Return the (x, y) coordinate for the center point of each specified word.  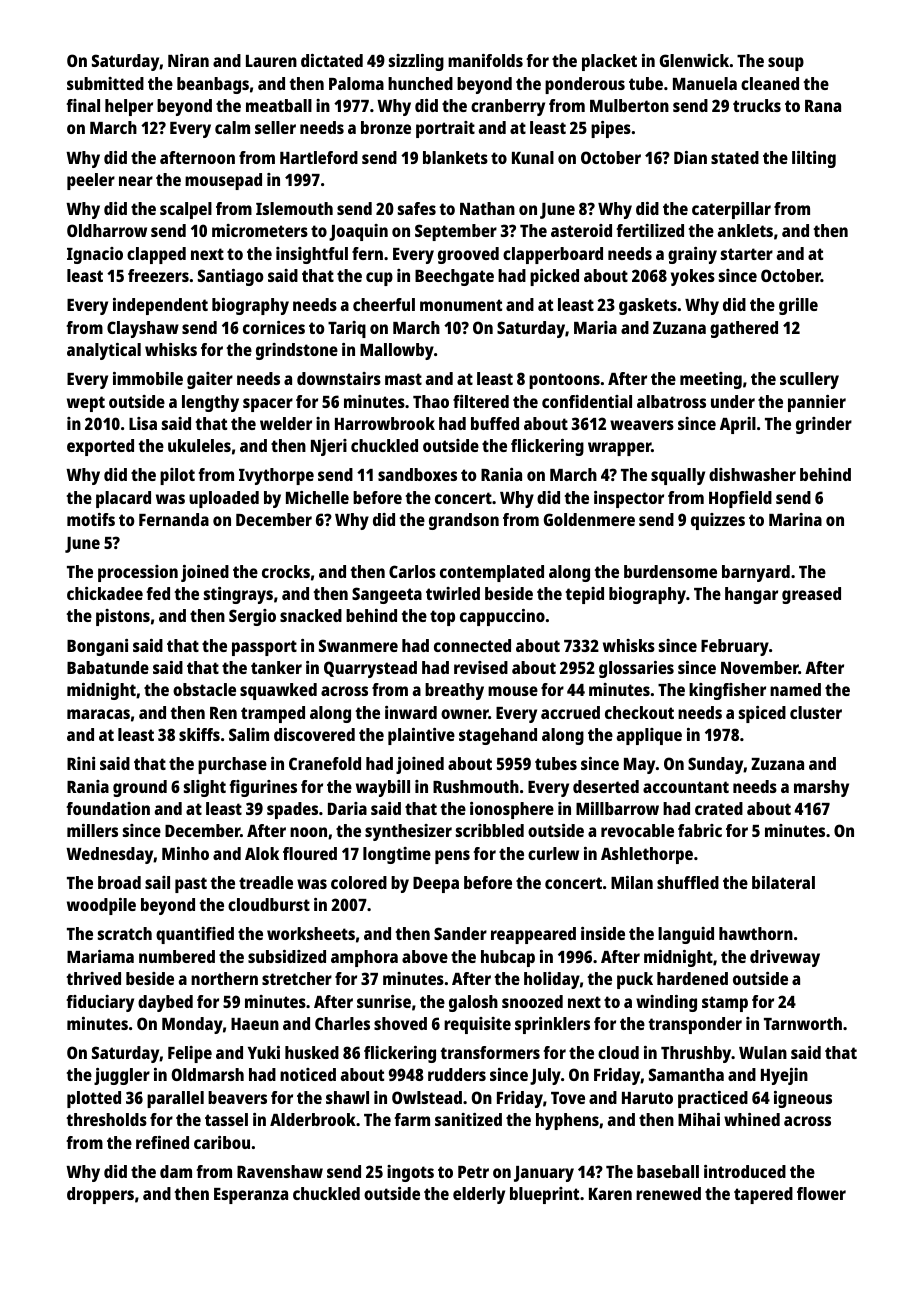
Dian (690, 157)
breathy (454, 691)
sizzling (416, 62)
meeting (711, 380)
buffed (495, 423)
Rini (81, 763)
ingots (410, 1173)
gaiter (210, 380)
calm (232, 127)
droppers (100, 1195)
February (735, 647)
